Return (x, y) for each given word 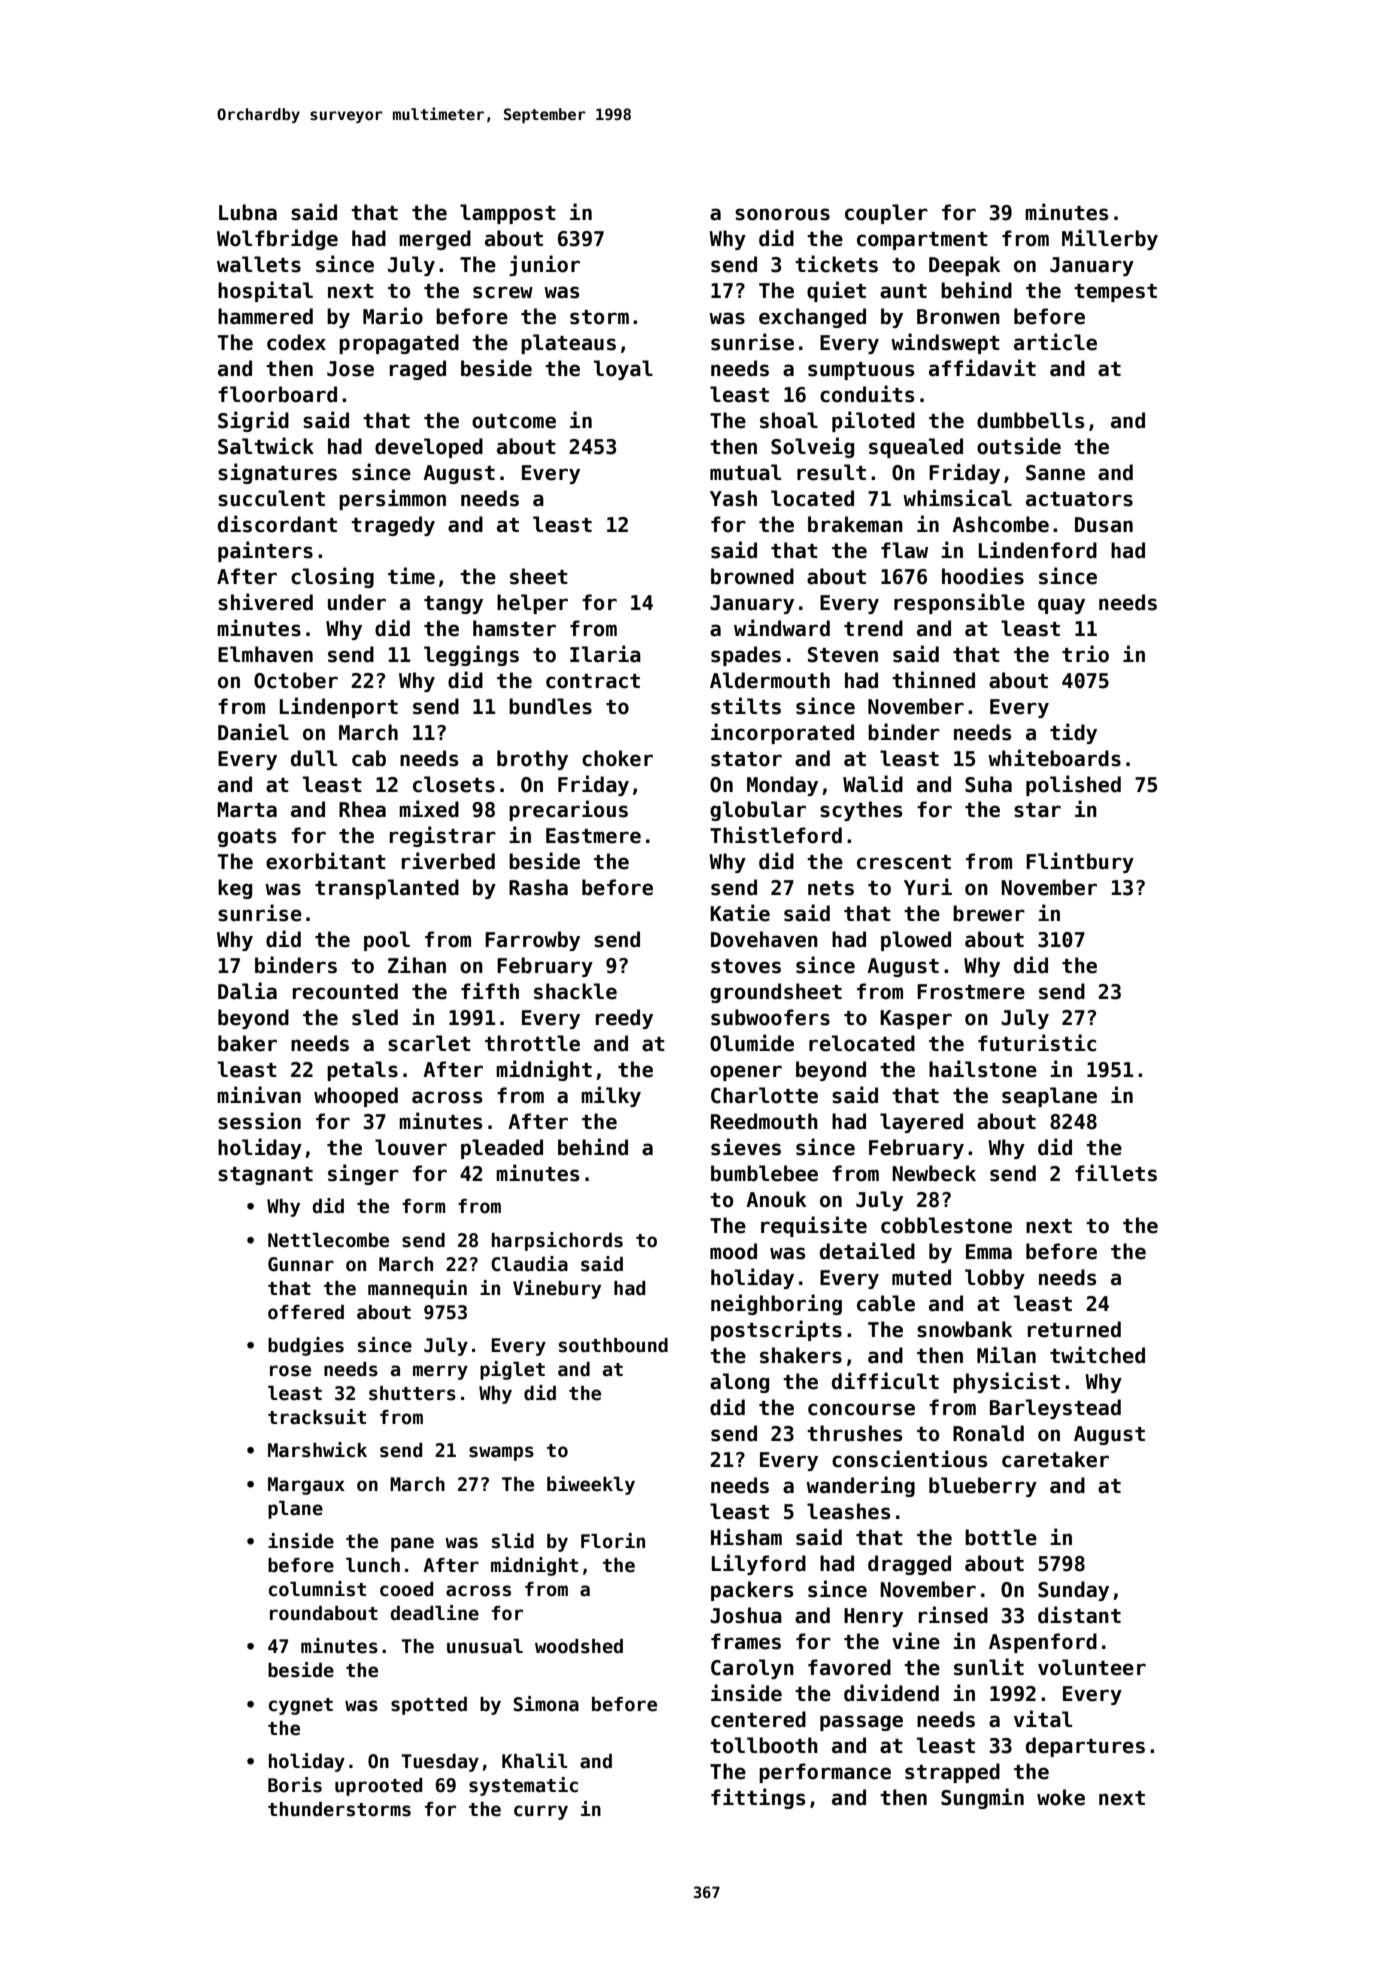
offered (306, 1312)
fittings (758, 1798)
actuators (1079, 499)
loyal (623, 370)
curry (541, 1812)
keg (235, 889)
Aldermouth (770, 680)
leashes (848, 1511)
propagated (399, 344)
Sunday (1073, 1591)
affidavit (982, 368)
